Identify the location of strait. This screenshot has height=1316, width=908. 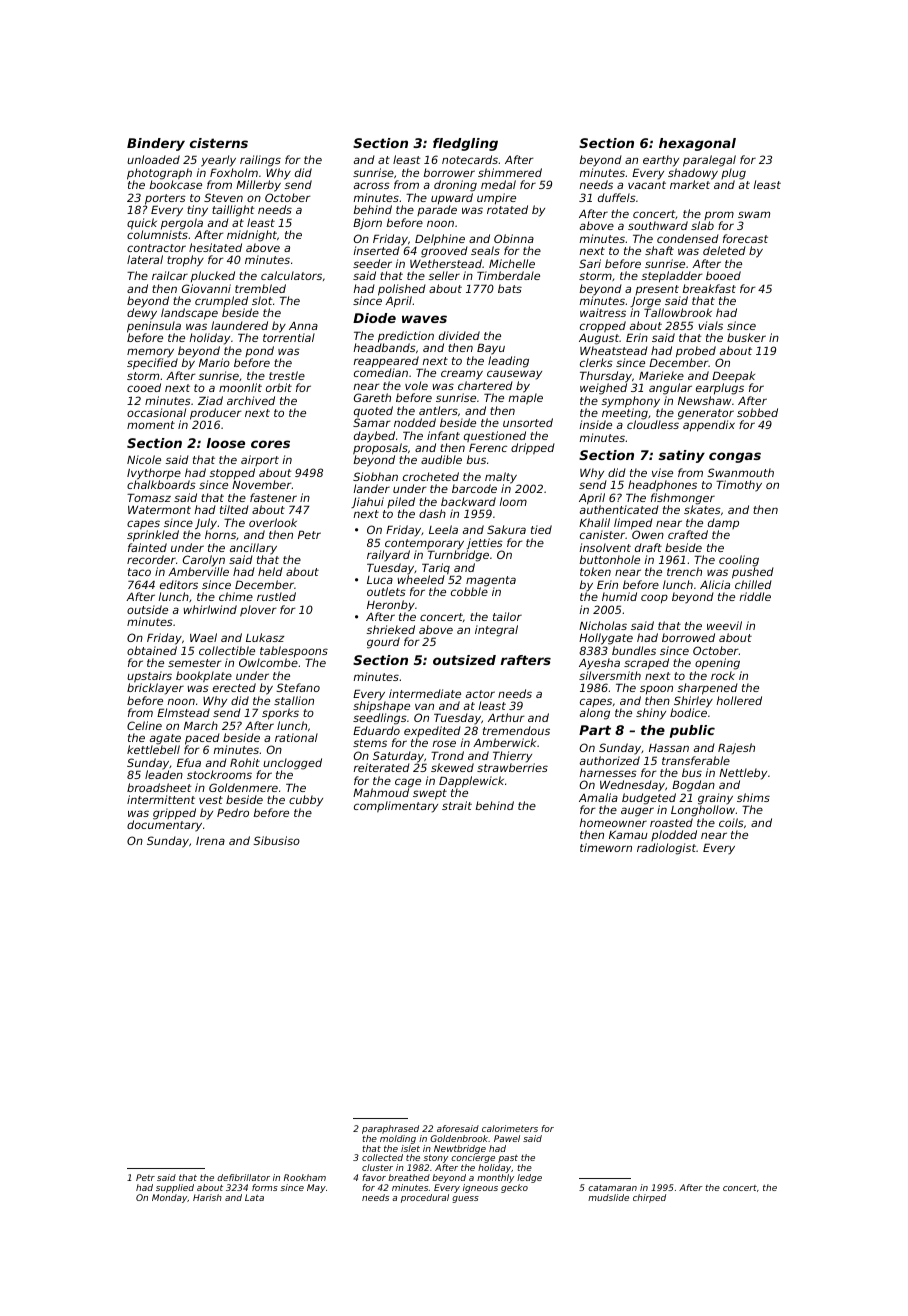
(457, 805).
